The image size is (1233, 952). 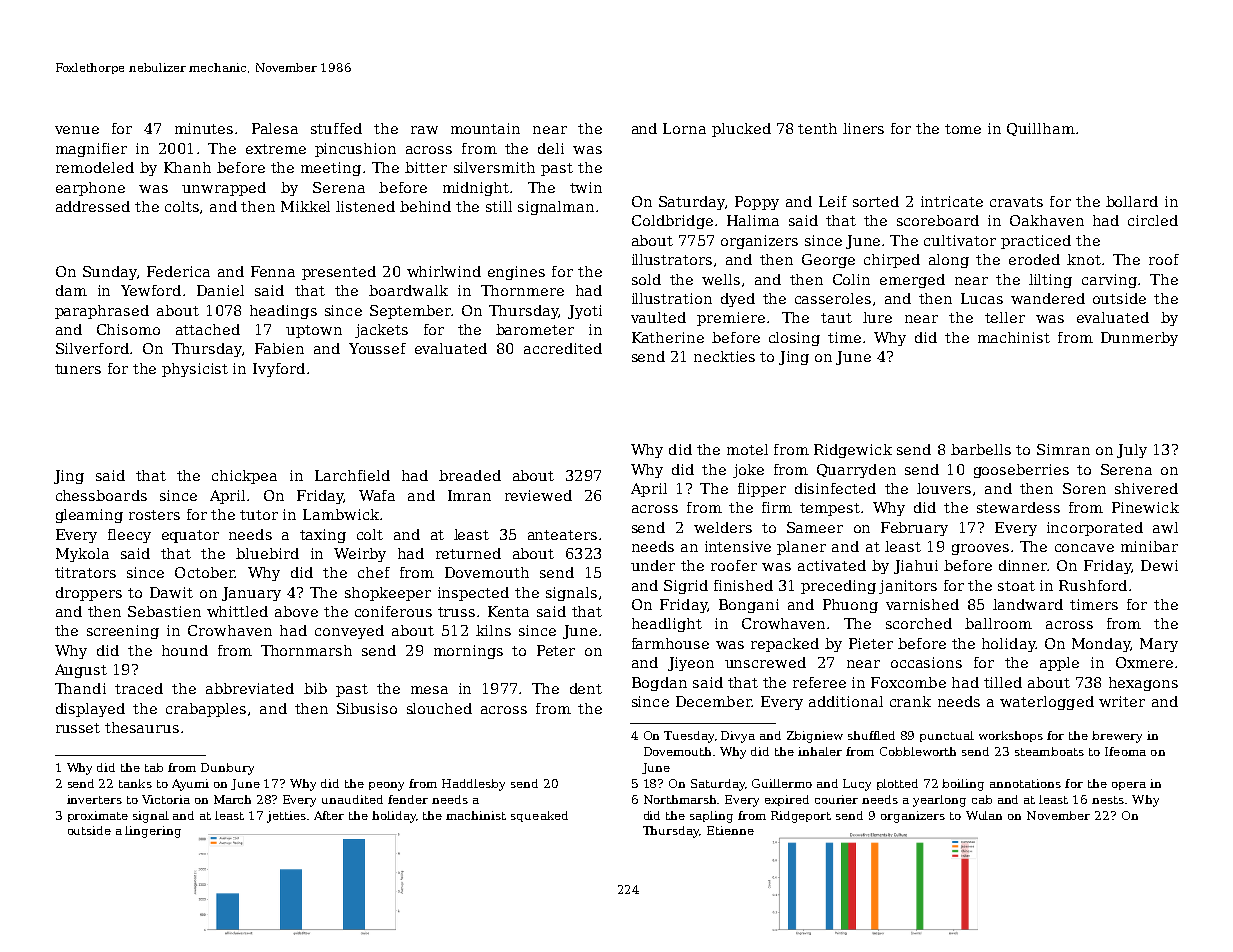 What do you see at coordinates (468, 553) in the screenshot?
I see `returned` at bounding box center [468, 553].
